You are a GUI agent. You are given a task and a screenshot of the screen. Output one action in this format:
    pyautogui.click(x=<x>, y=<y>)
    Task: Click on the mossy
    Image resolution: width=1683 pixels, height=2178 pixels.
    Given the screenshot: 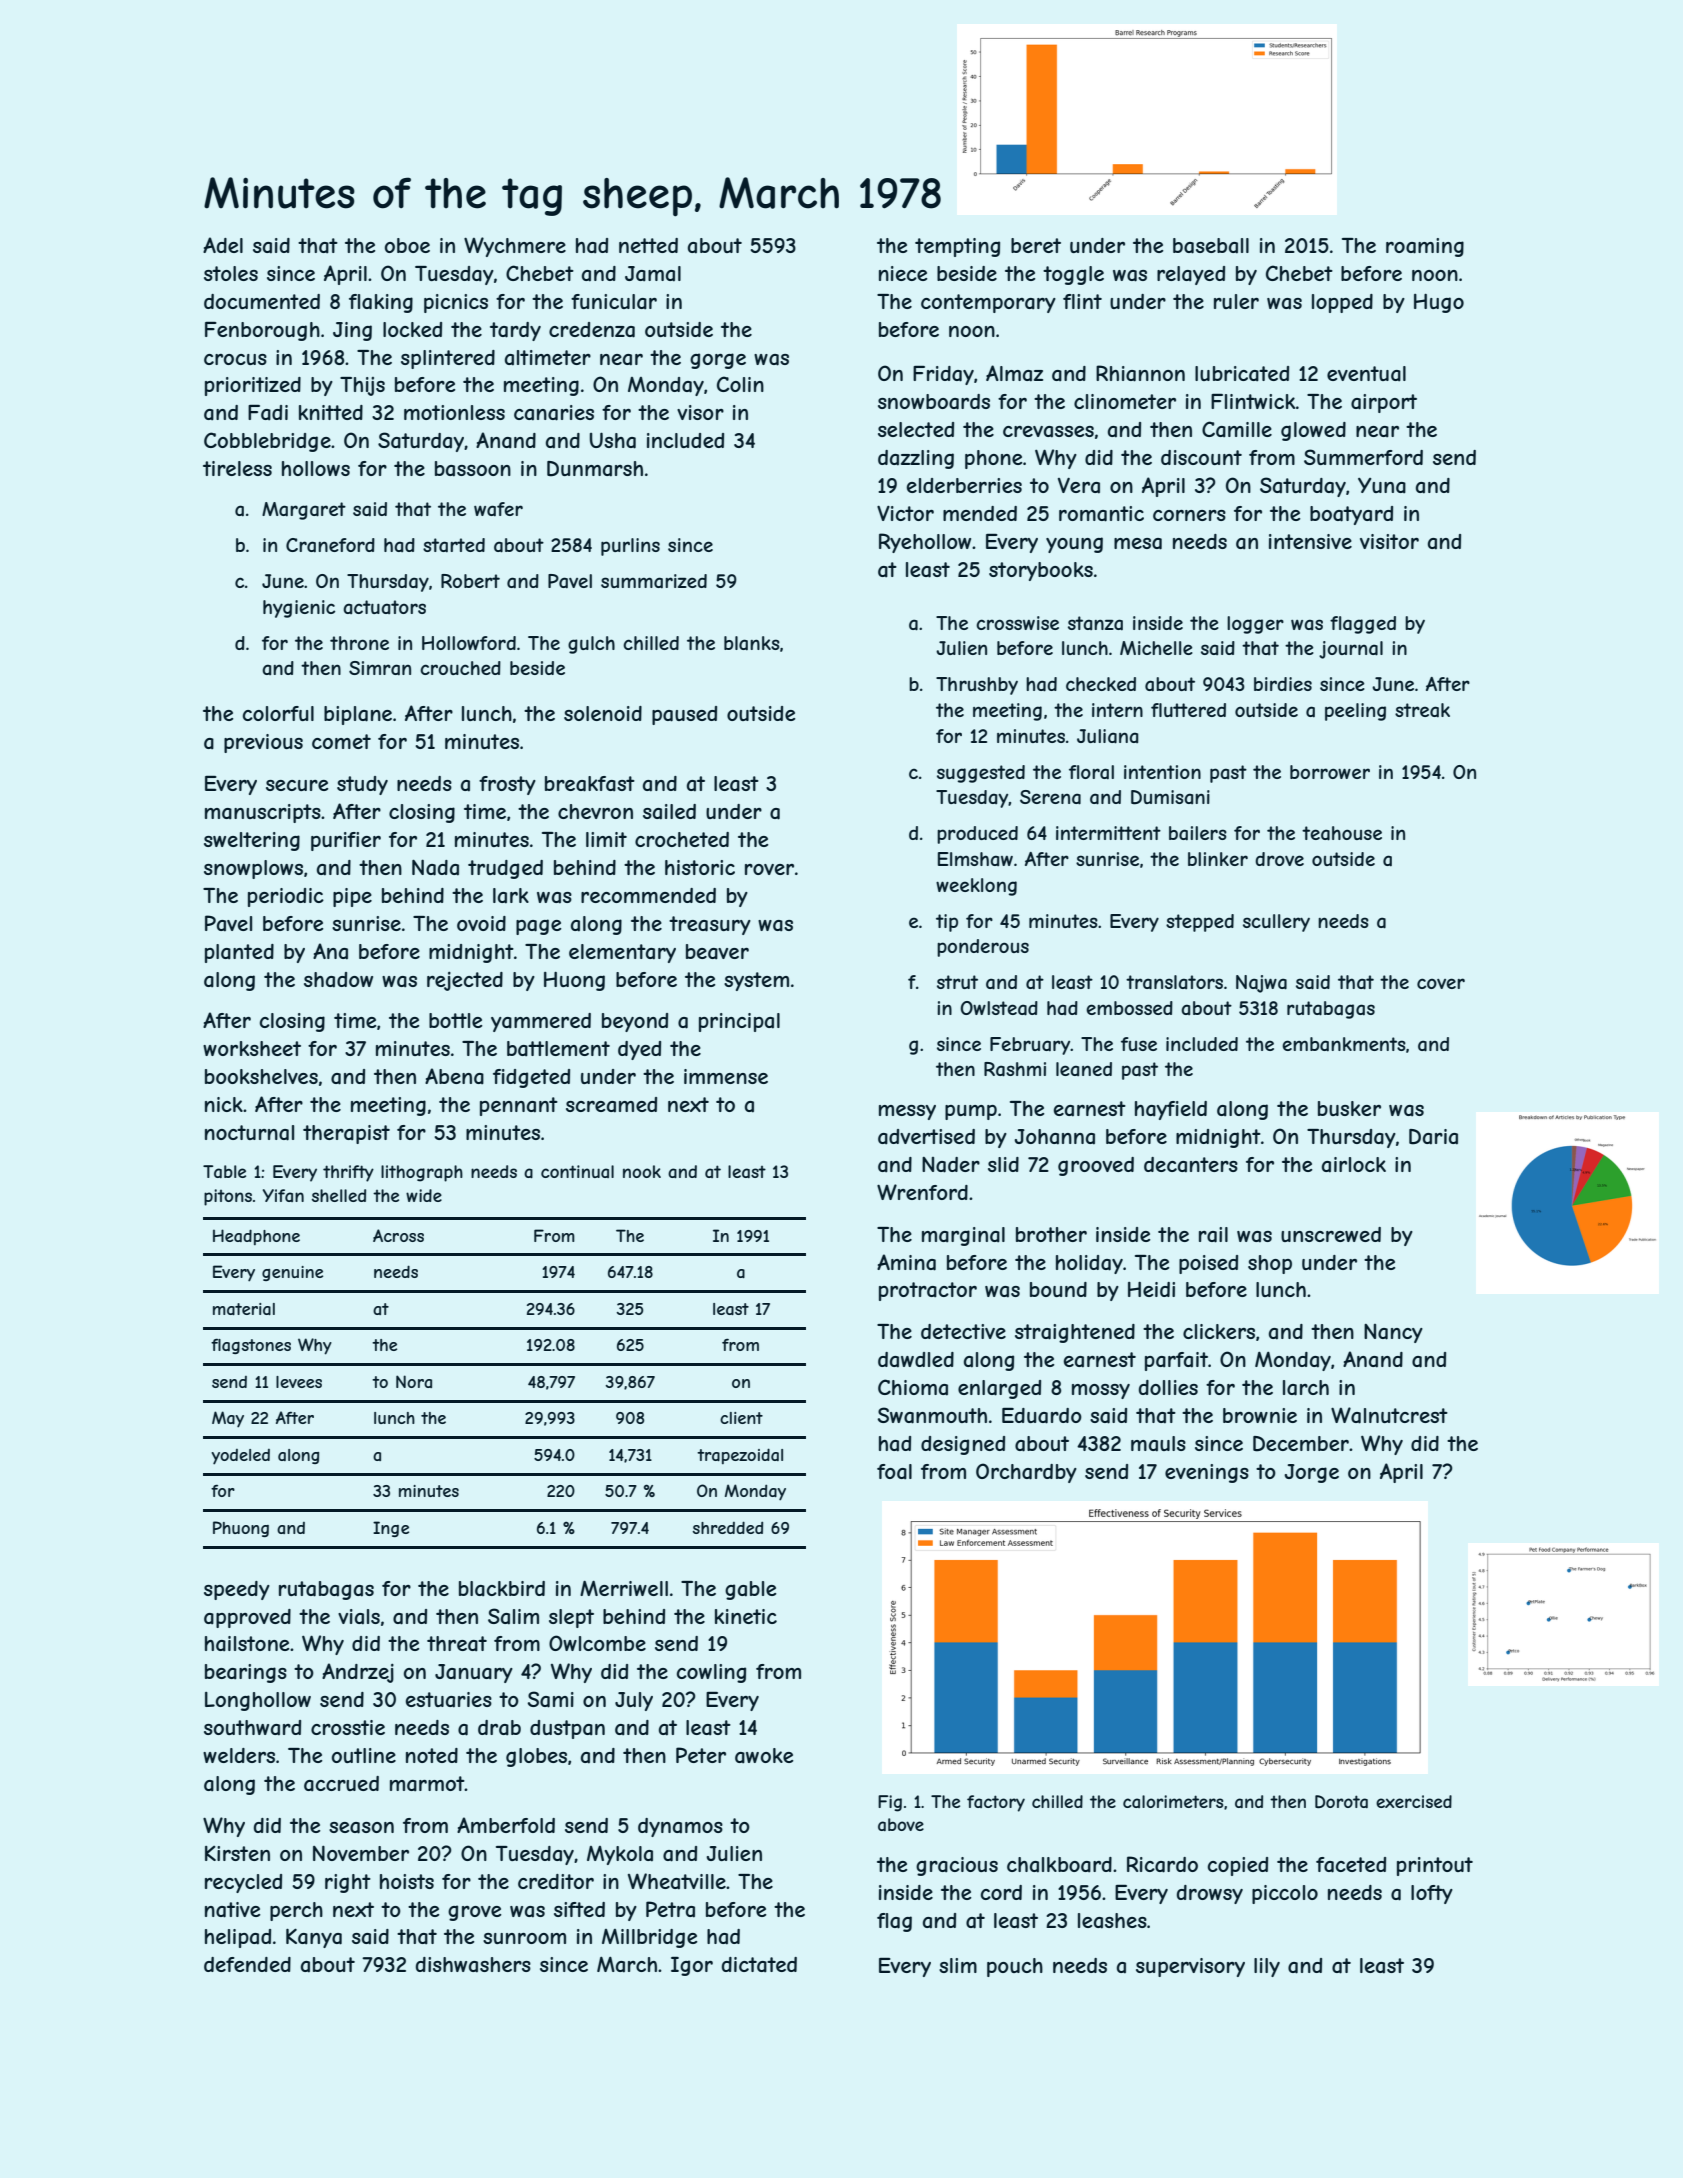 What is the action you would take?
    pyautogui.click(x=1101, y=1391)
